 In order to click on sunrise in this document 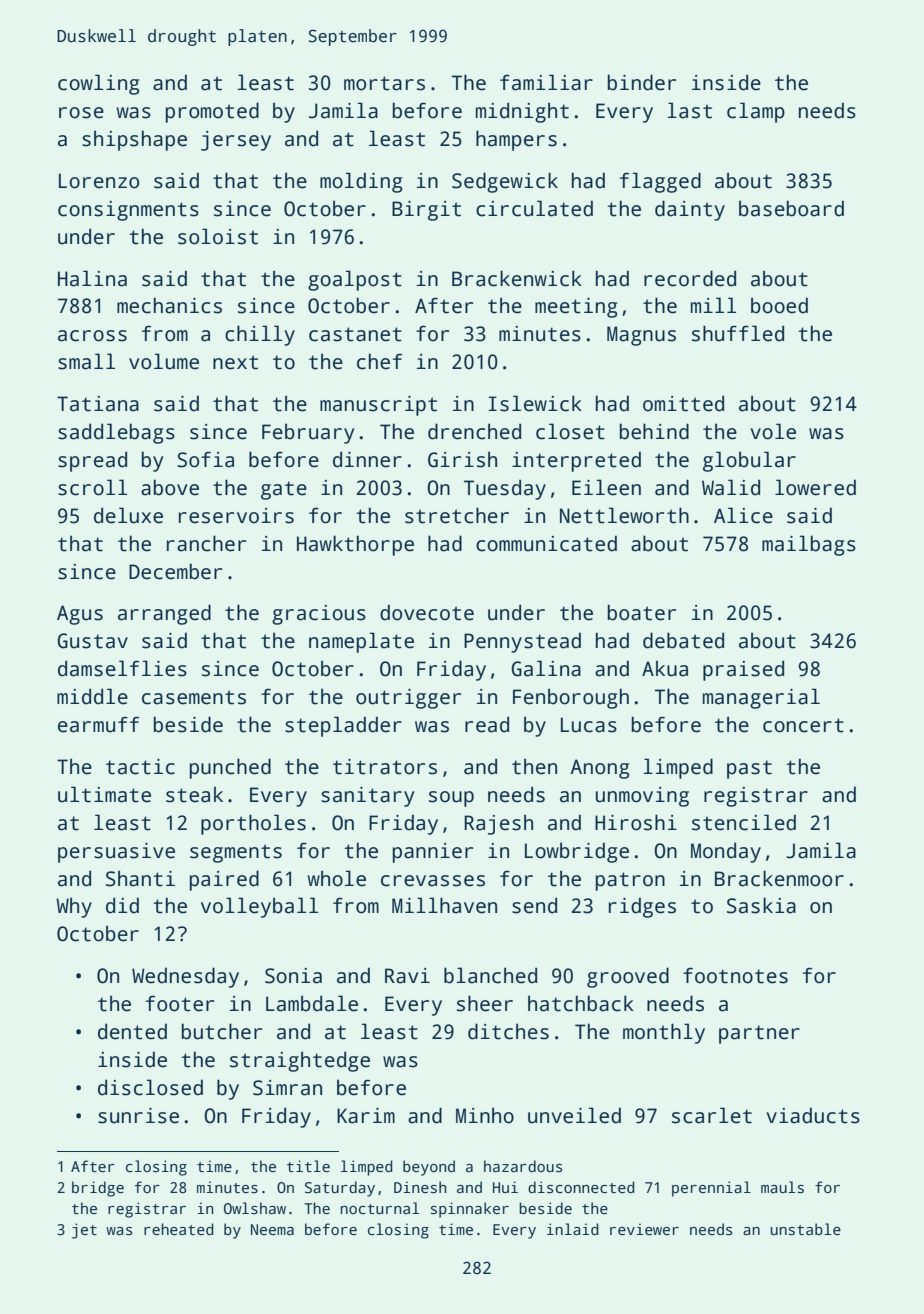, I will do `click(138, 1116)`.
